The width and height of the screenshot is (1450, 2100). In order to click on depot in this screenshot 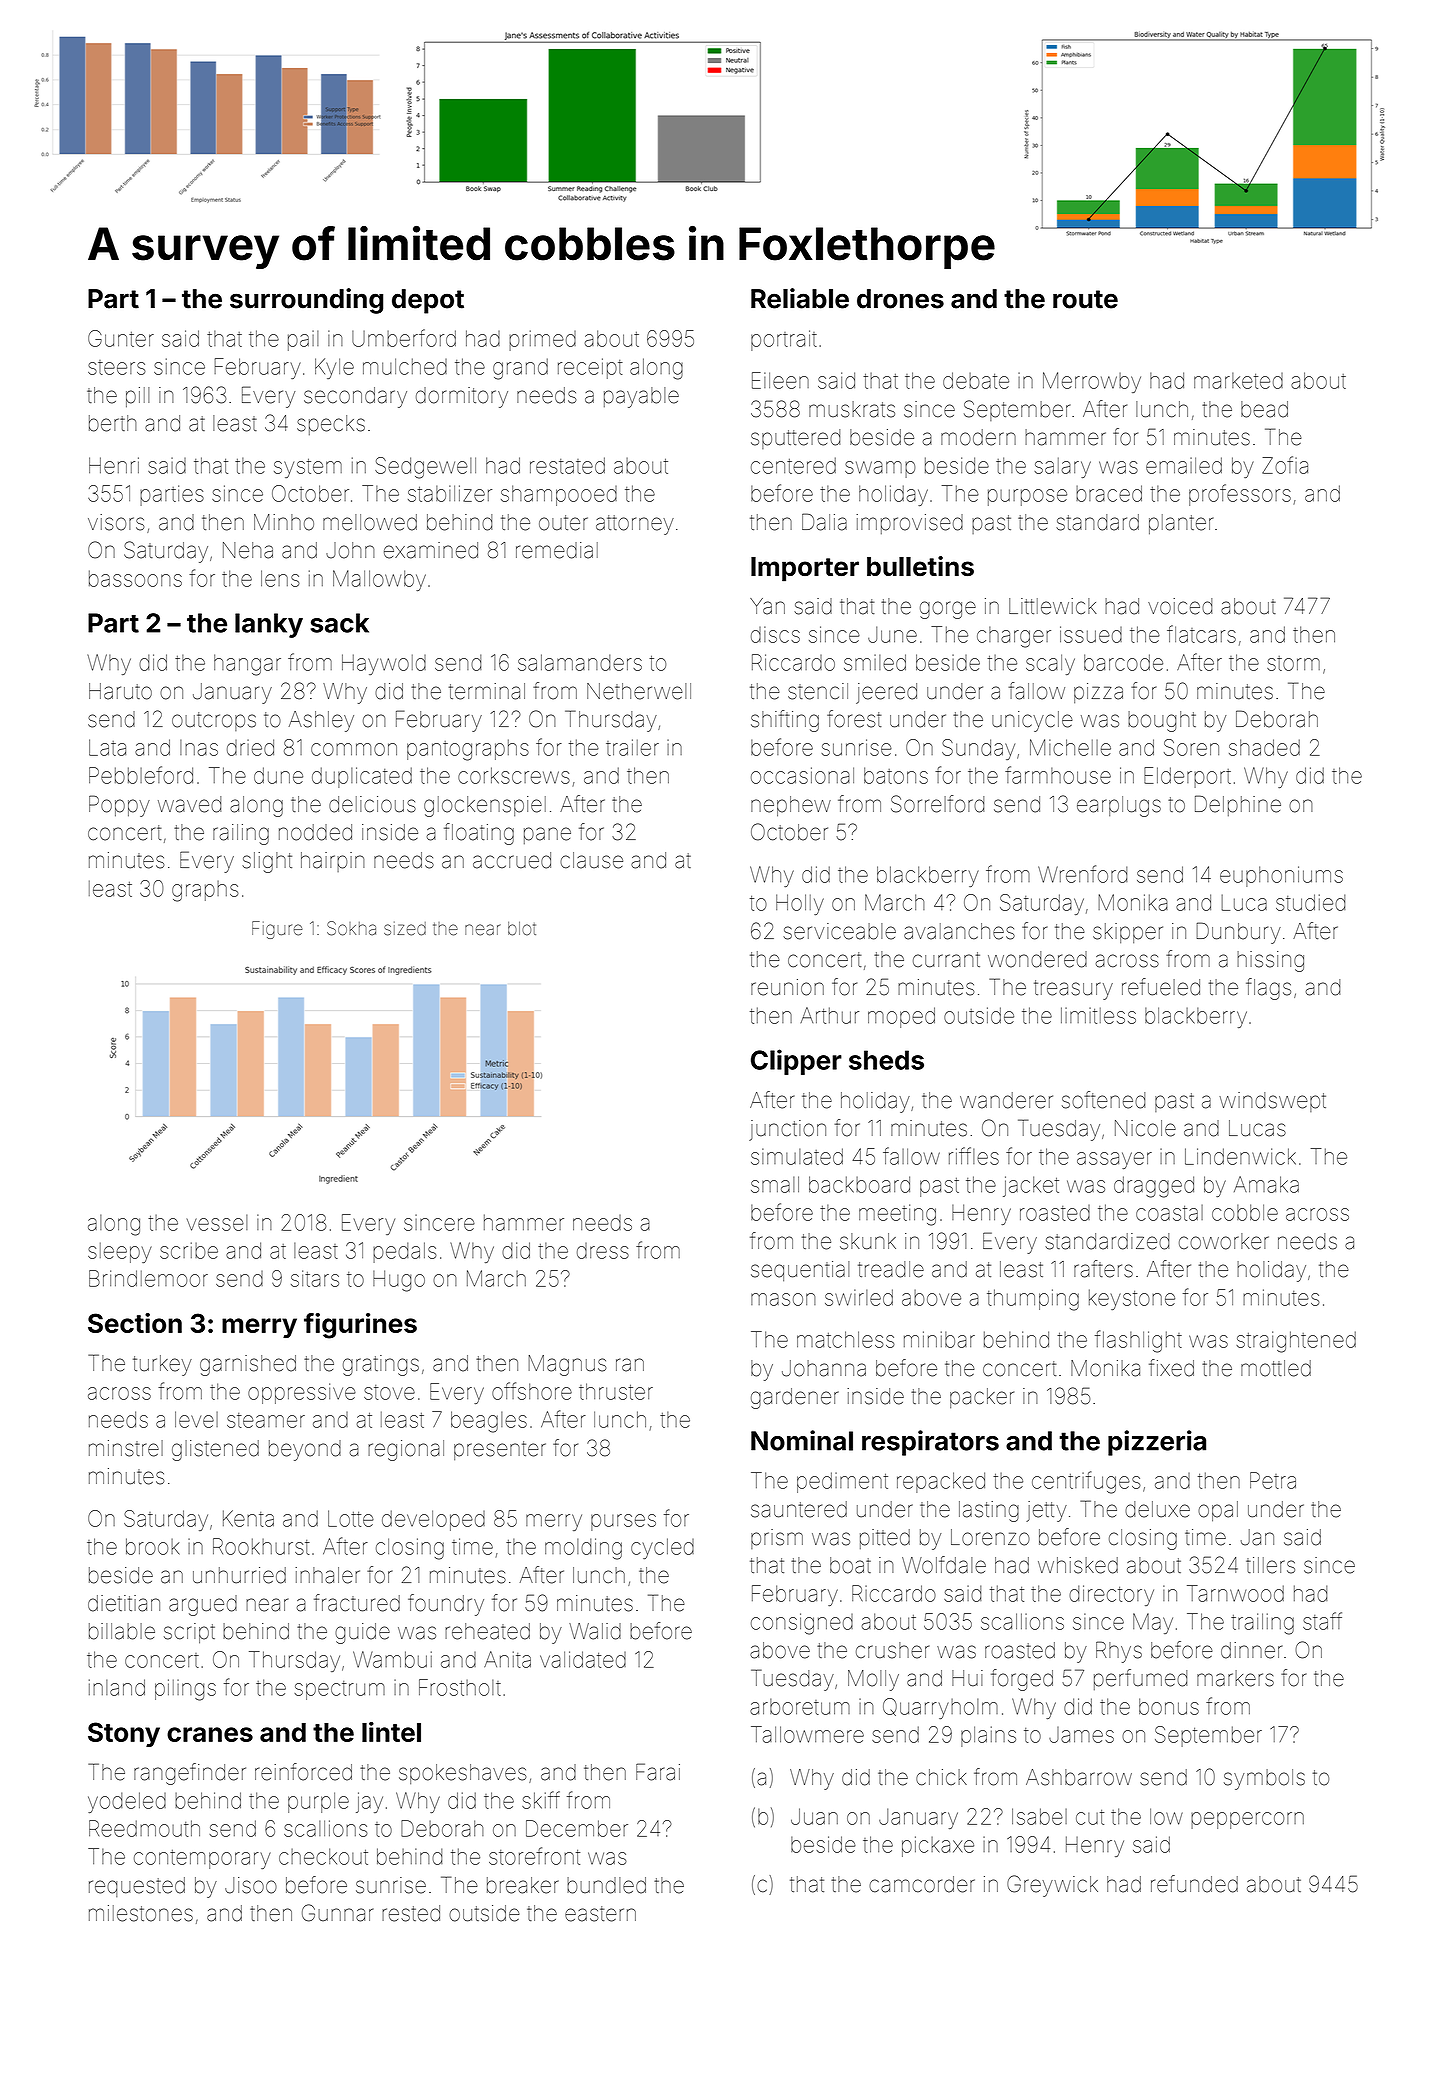, I will do `click(428, 301)`.
